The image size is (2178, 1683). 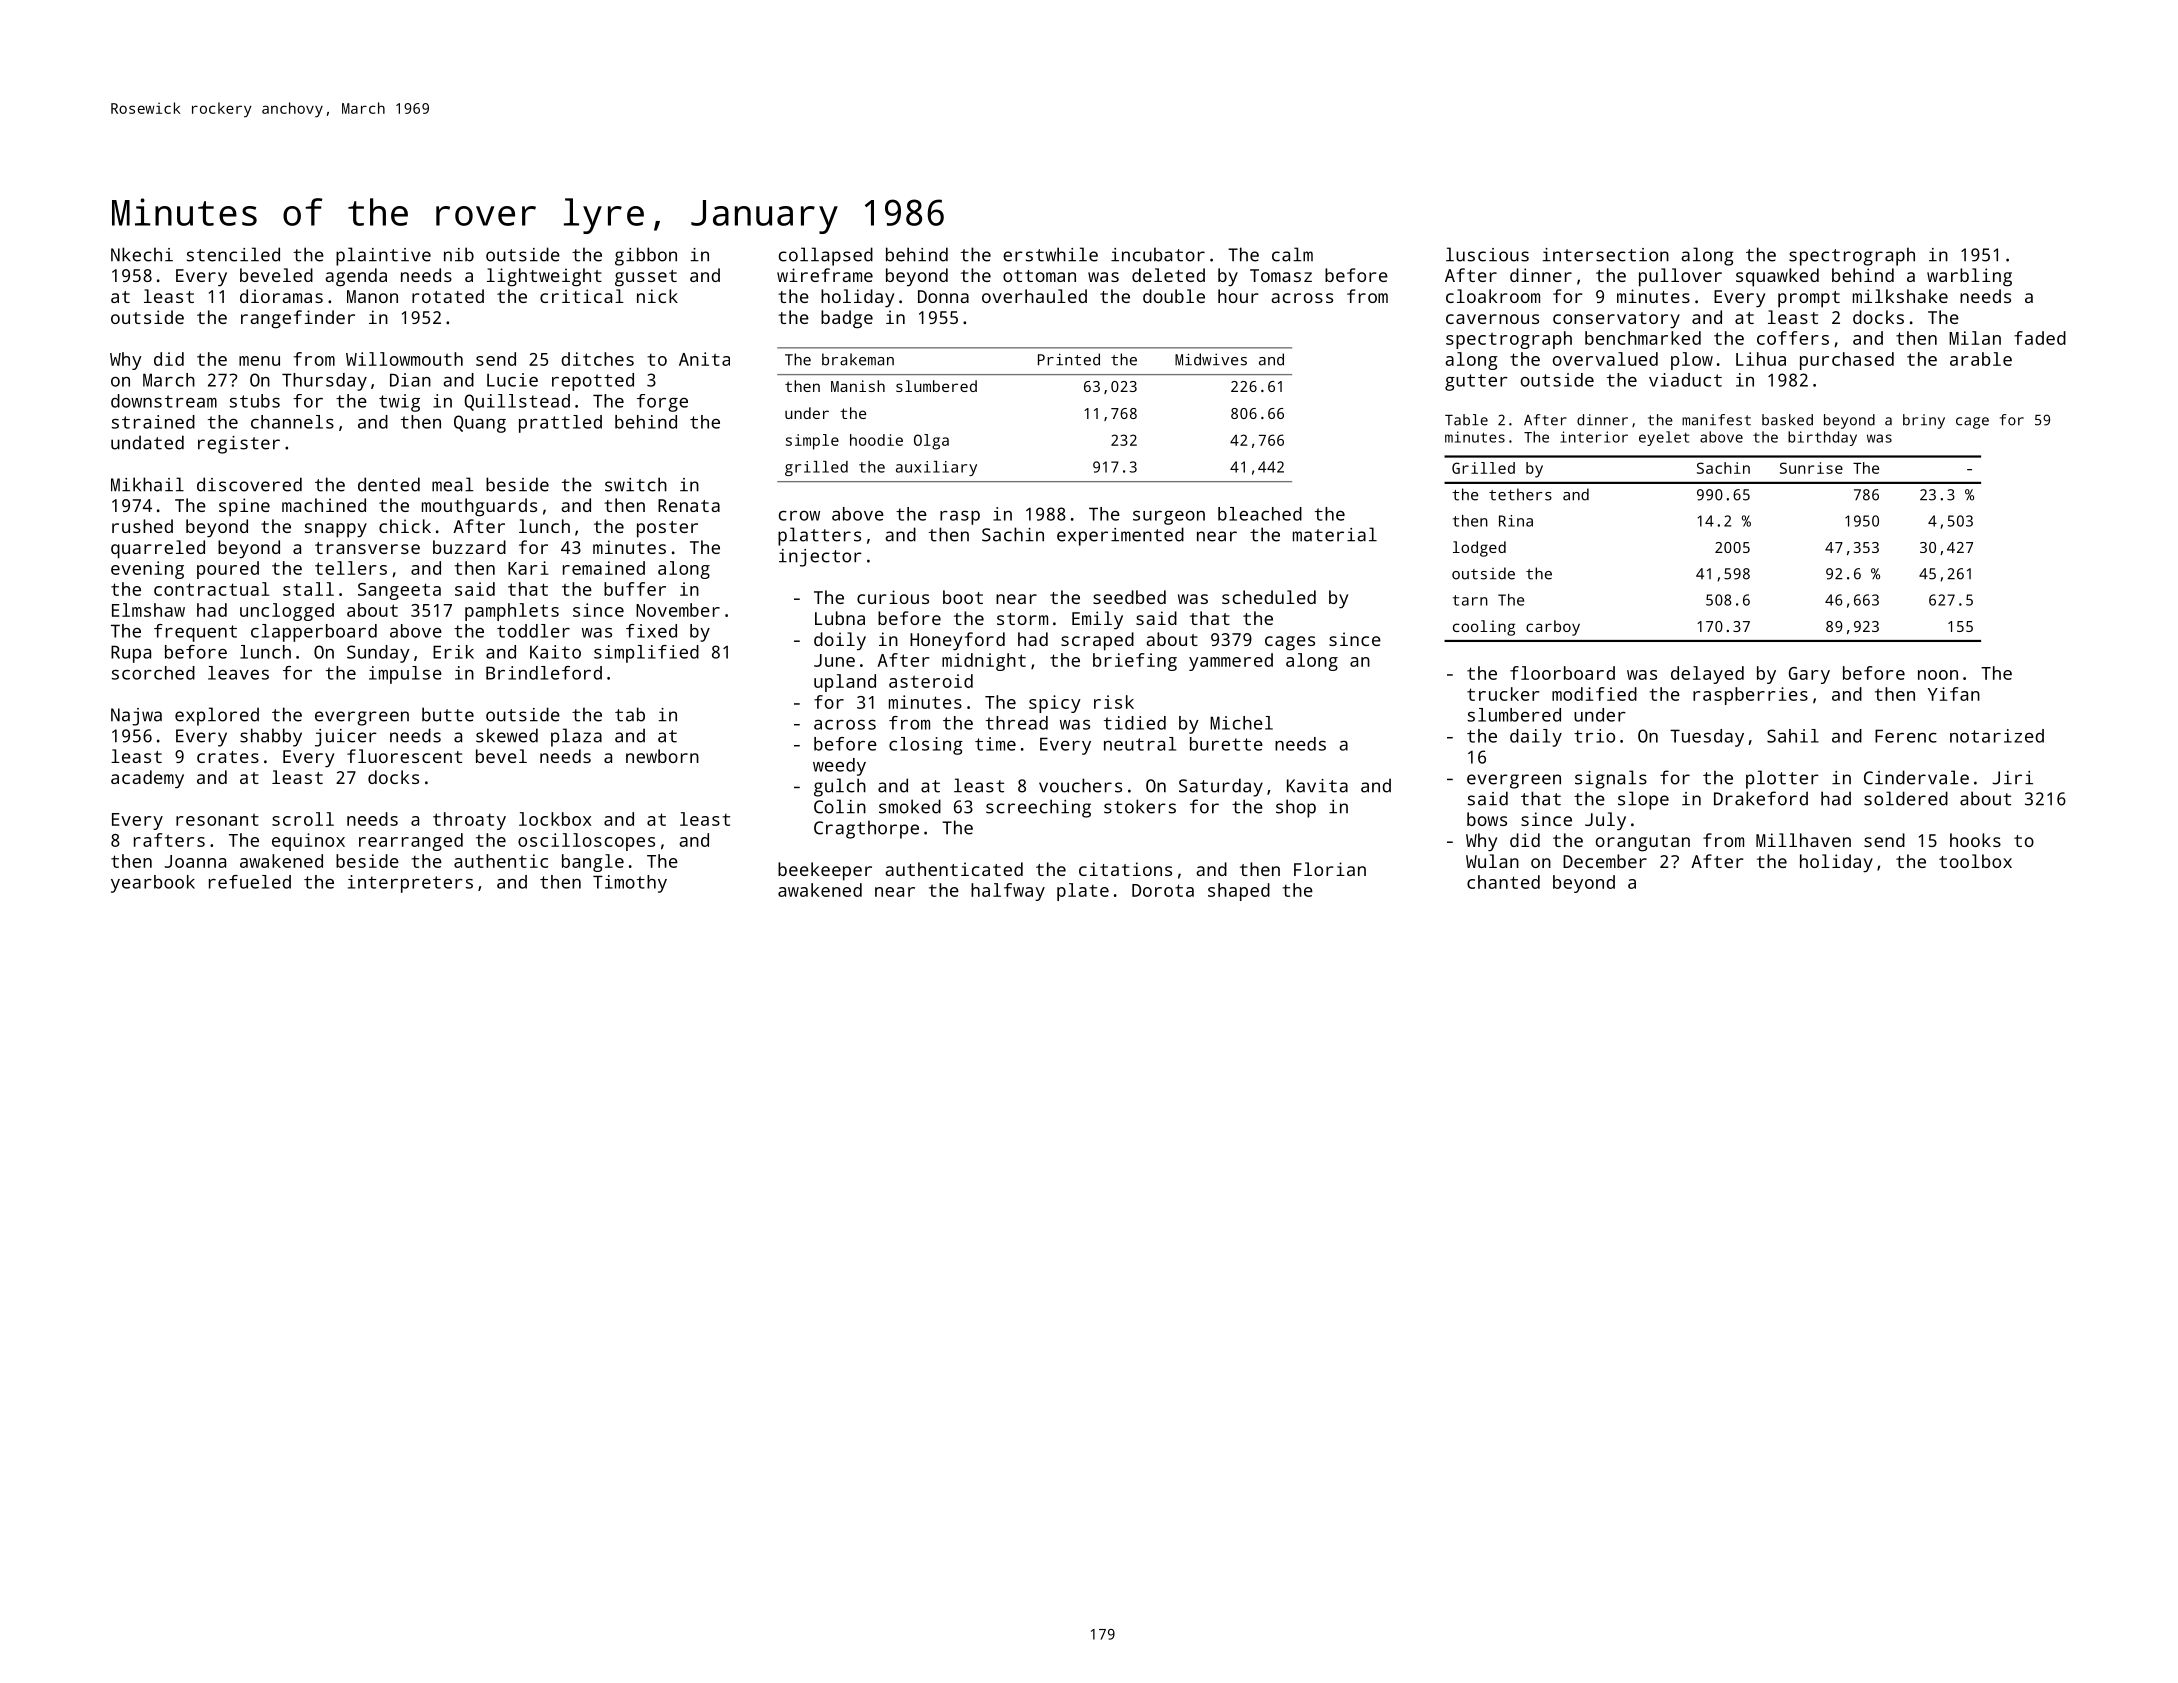 What do you see at coordinates (1140, 806) in the document?
I see `stokers` at bounding box center [1140, 806].
